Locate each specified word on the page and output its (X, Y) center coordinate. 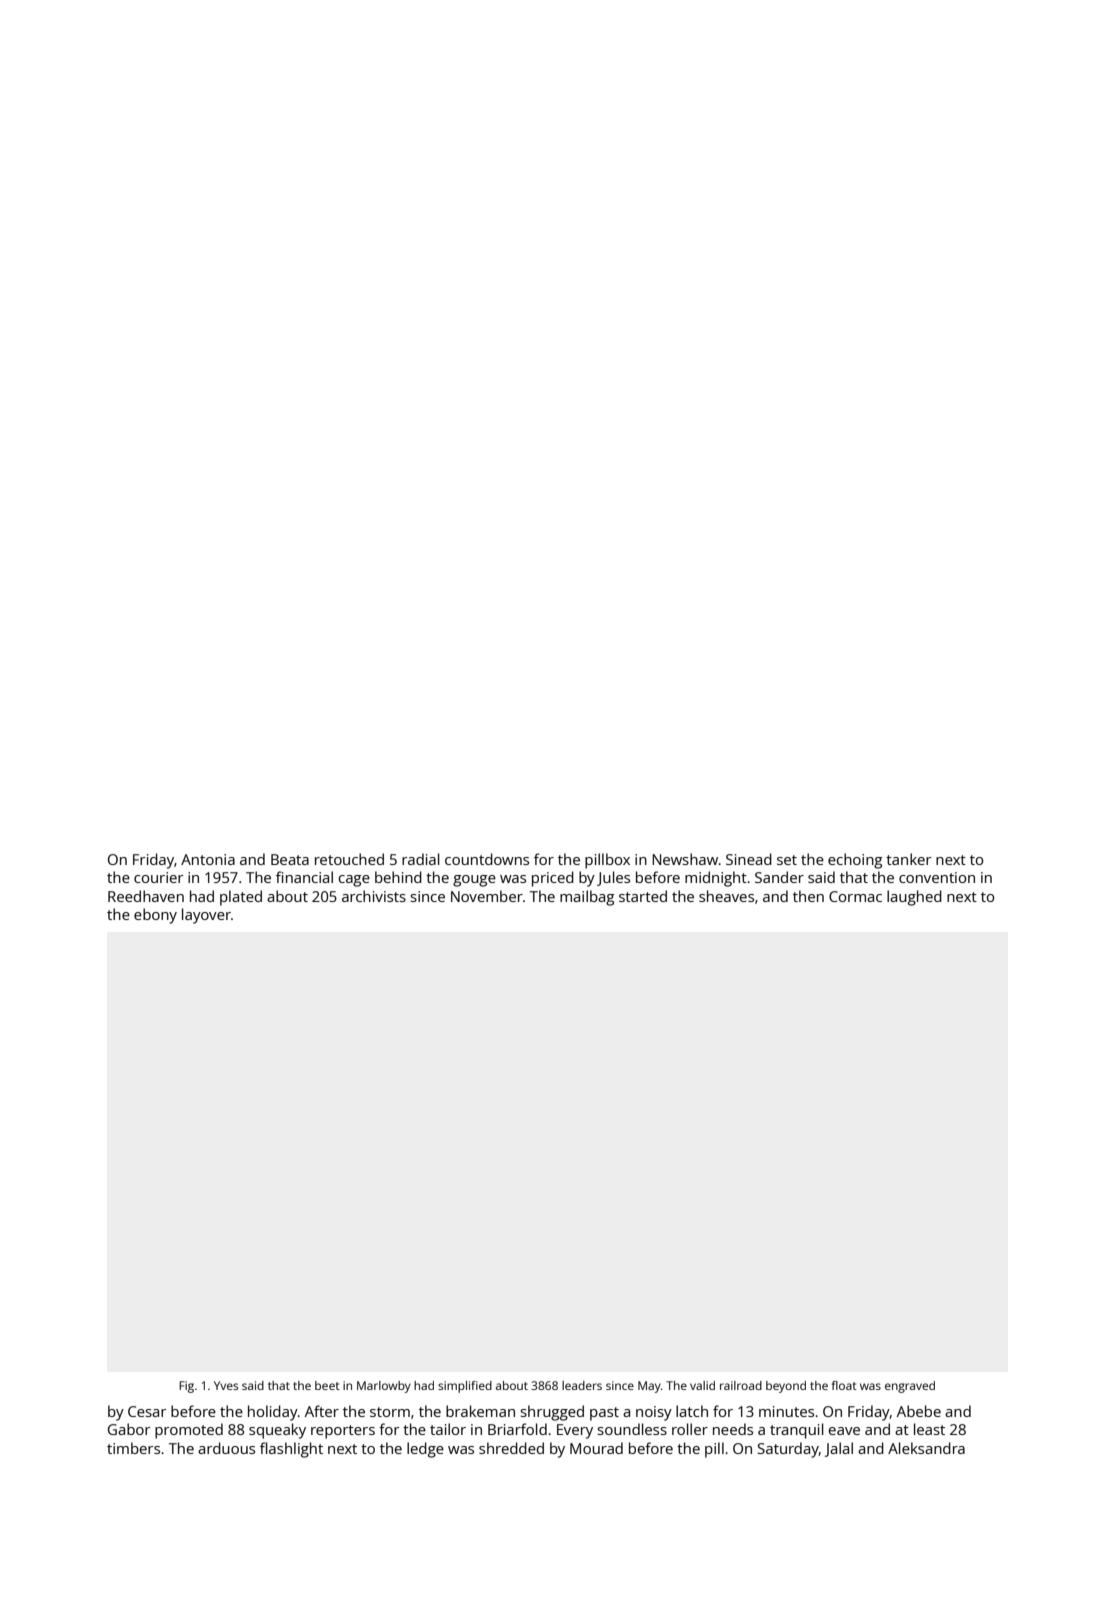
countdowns (487, 859)
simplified (465, 1387)
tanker (909, 859)
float (844, 1385)
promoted (189, 1431)
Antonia (208, 859)
